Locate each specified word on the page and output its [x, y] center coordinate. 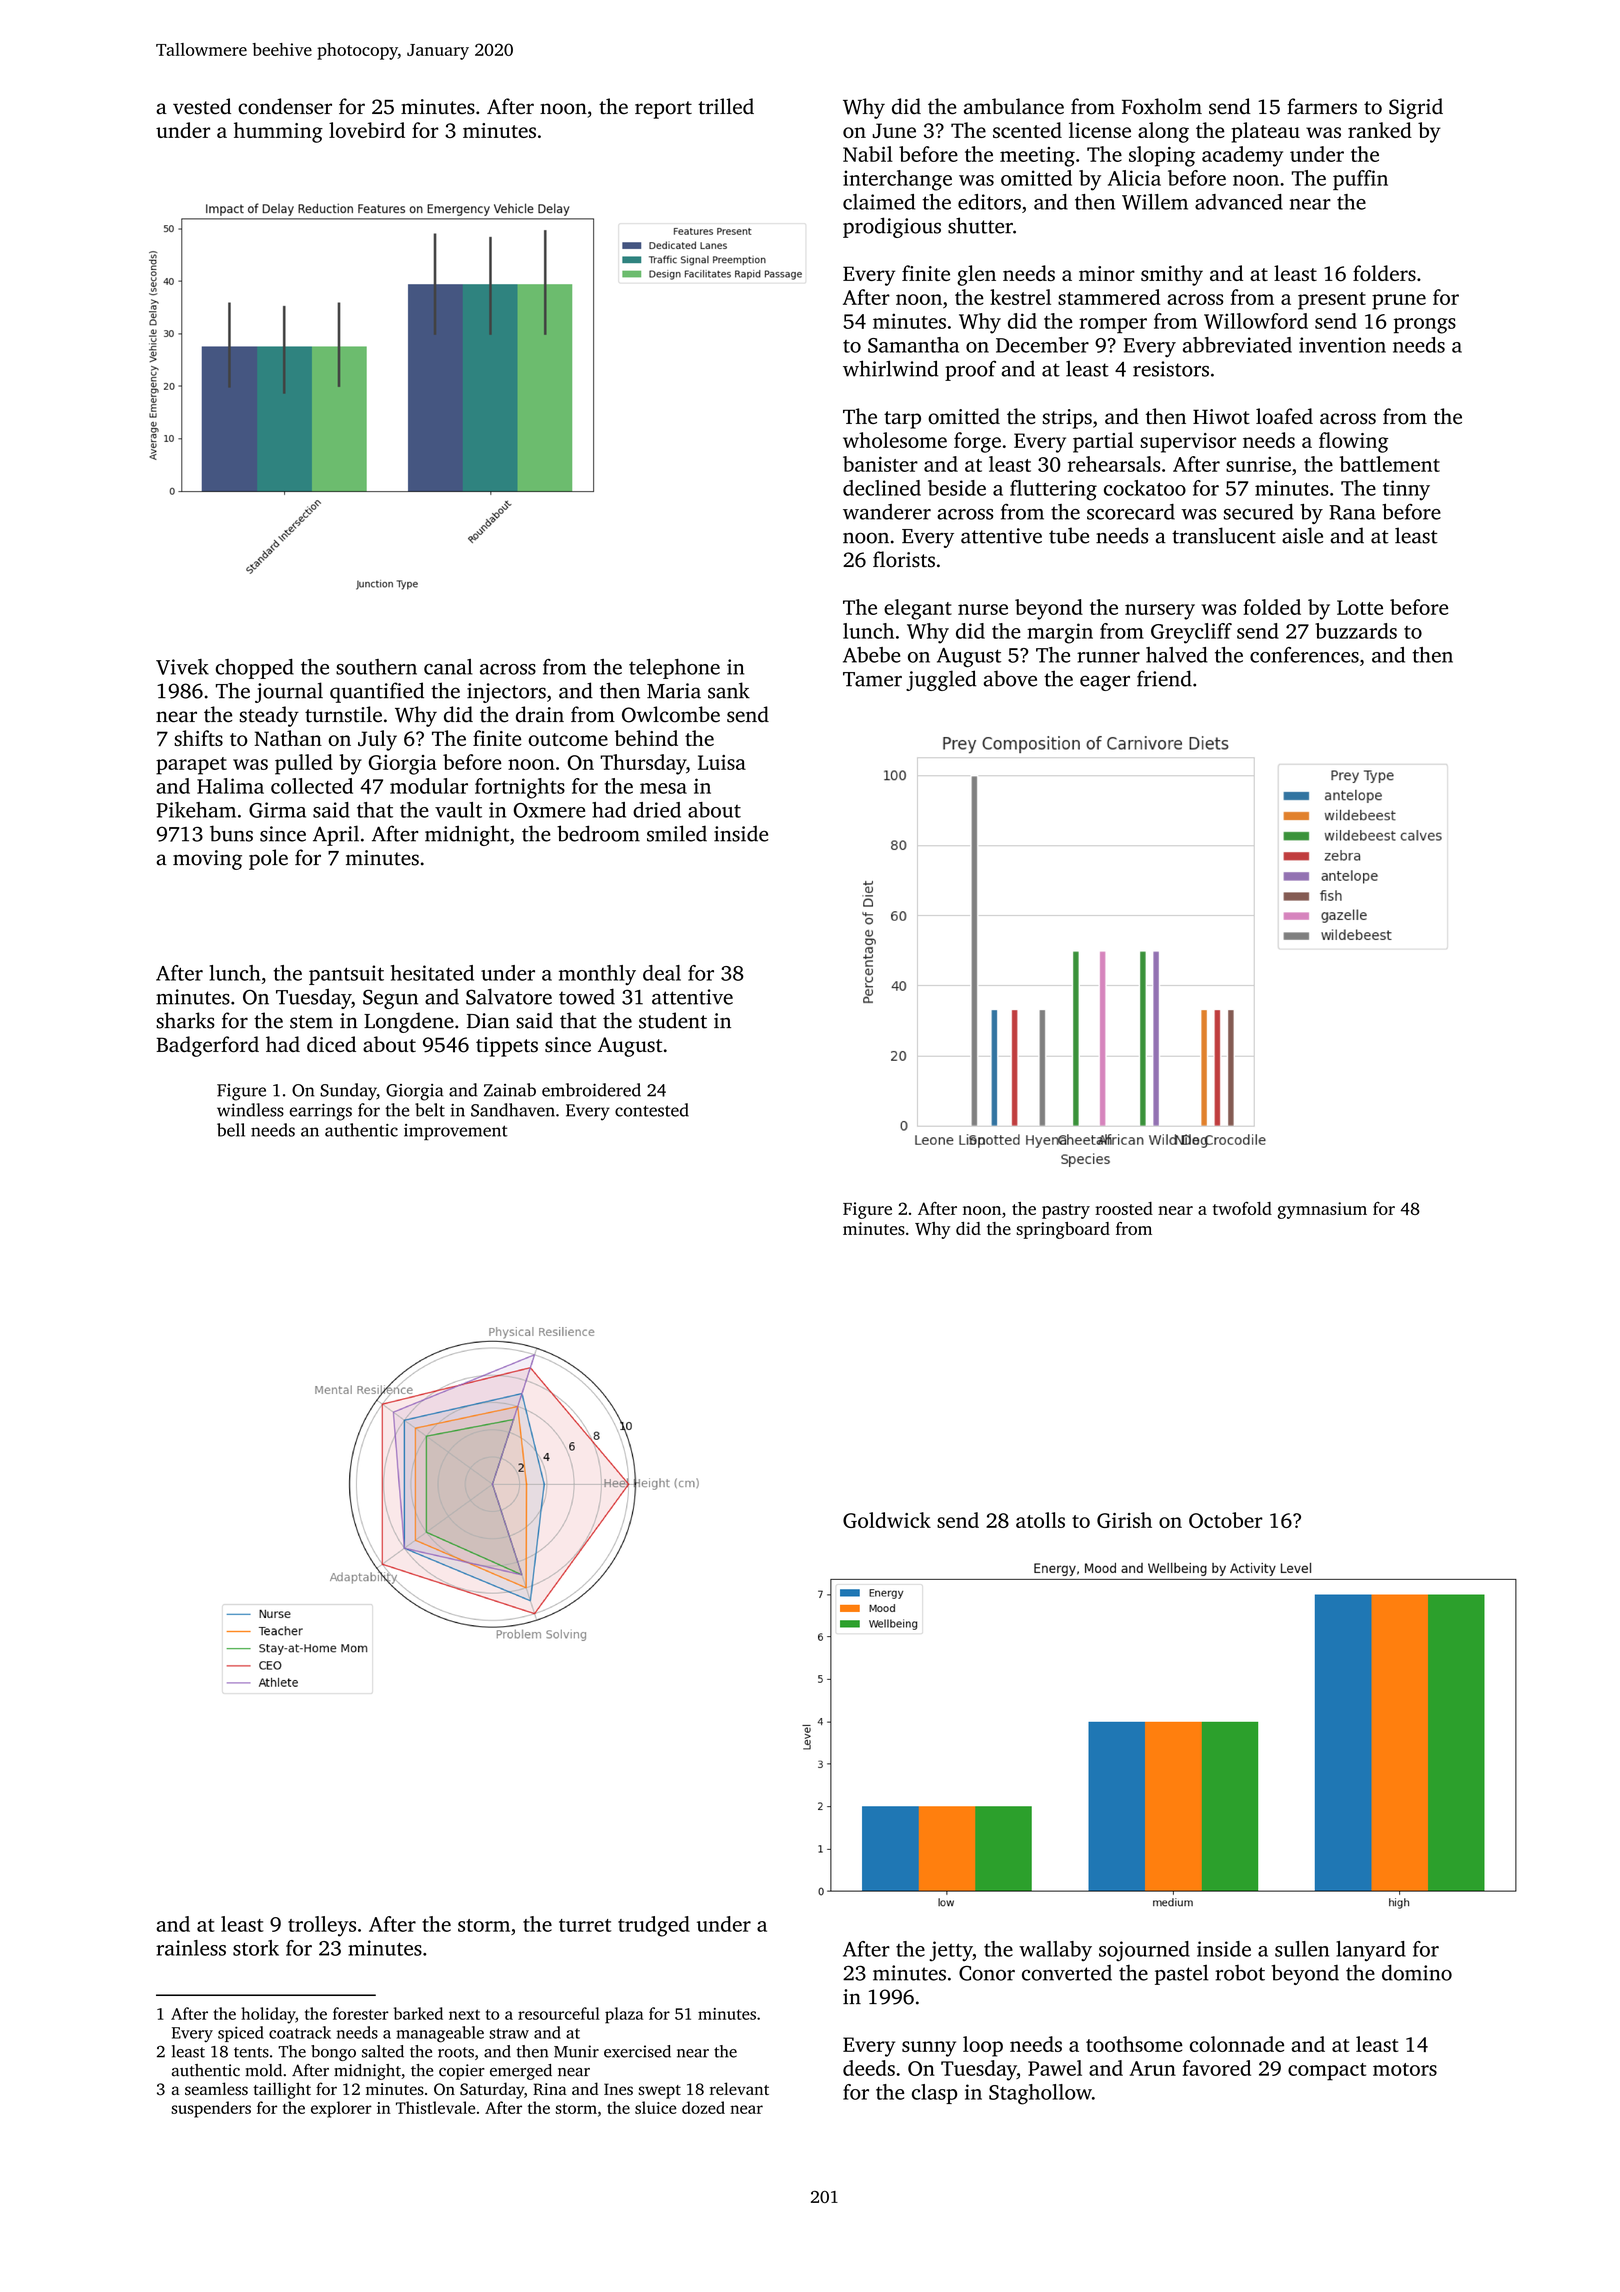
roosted [1124, 1208]
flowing [1353, 442]
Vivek [182, 667]
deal [662, 973]
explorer [341, 2109]
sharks [185, 1020]
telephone [674, 669]
